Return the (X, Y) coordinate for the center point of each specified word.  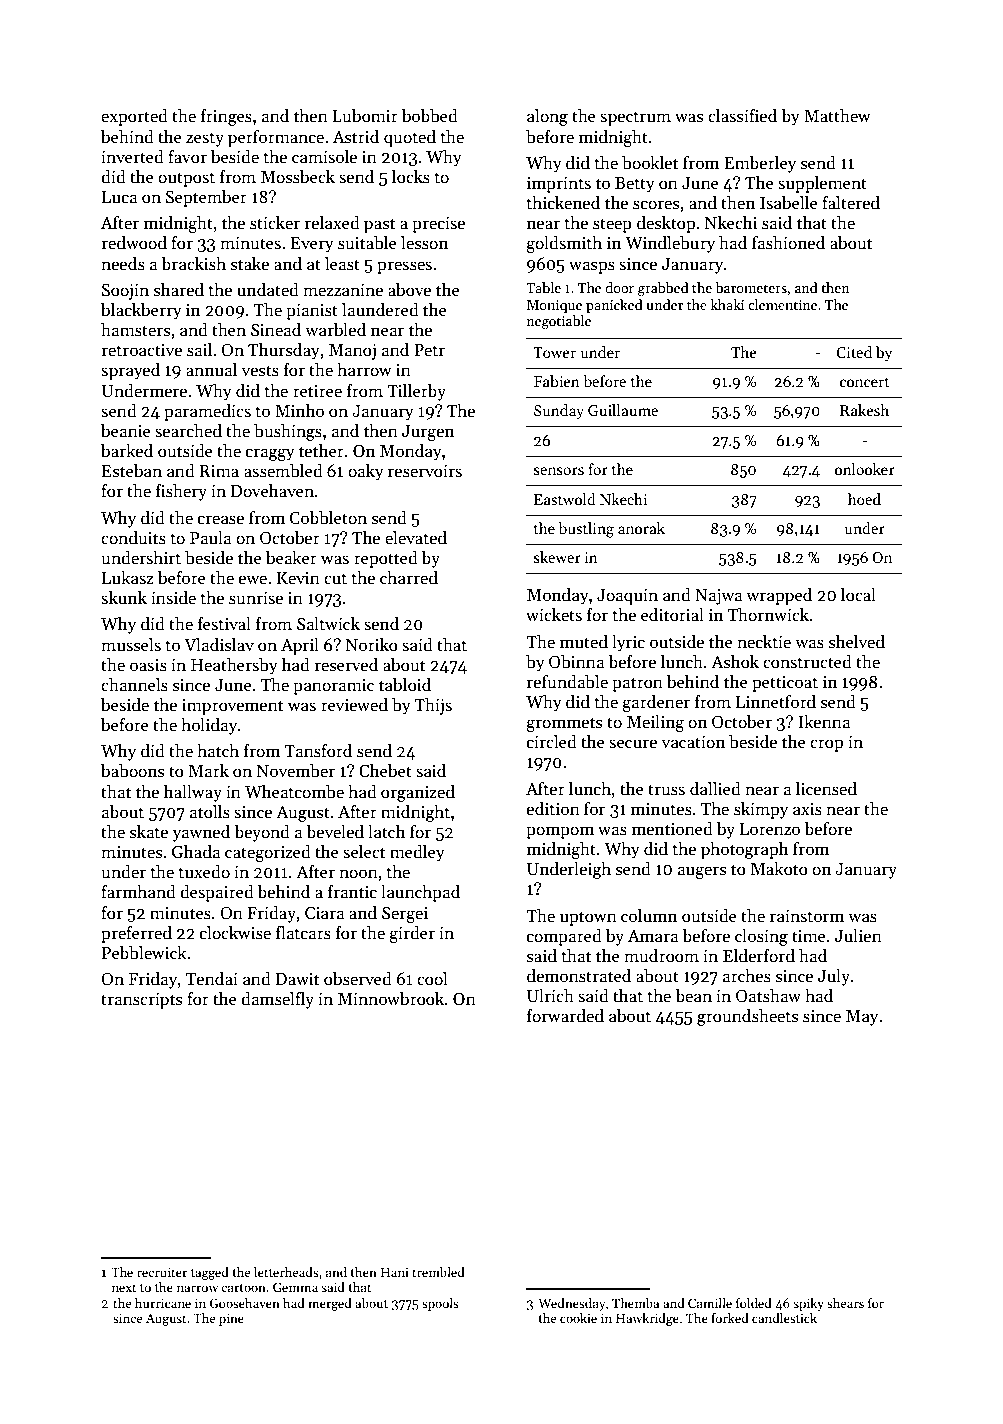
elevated (416, 538)
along (547, 117)
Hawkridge (647, 1319)
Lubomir (365, 115)
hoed (864, 499)
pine (231, 1319)
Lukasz (128, 578)
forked (730, 1318)
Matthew (837, 116)
